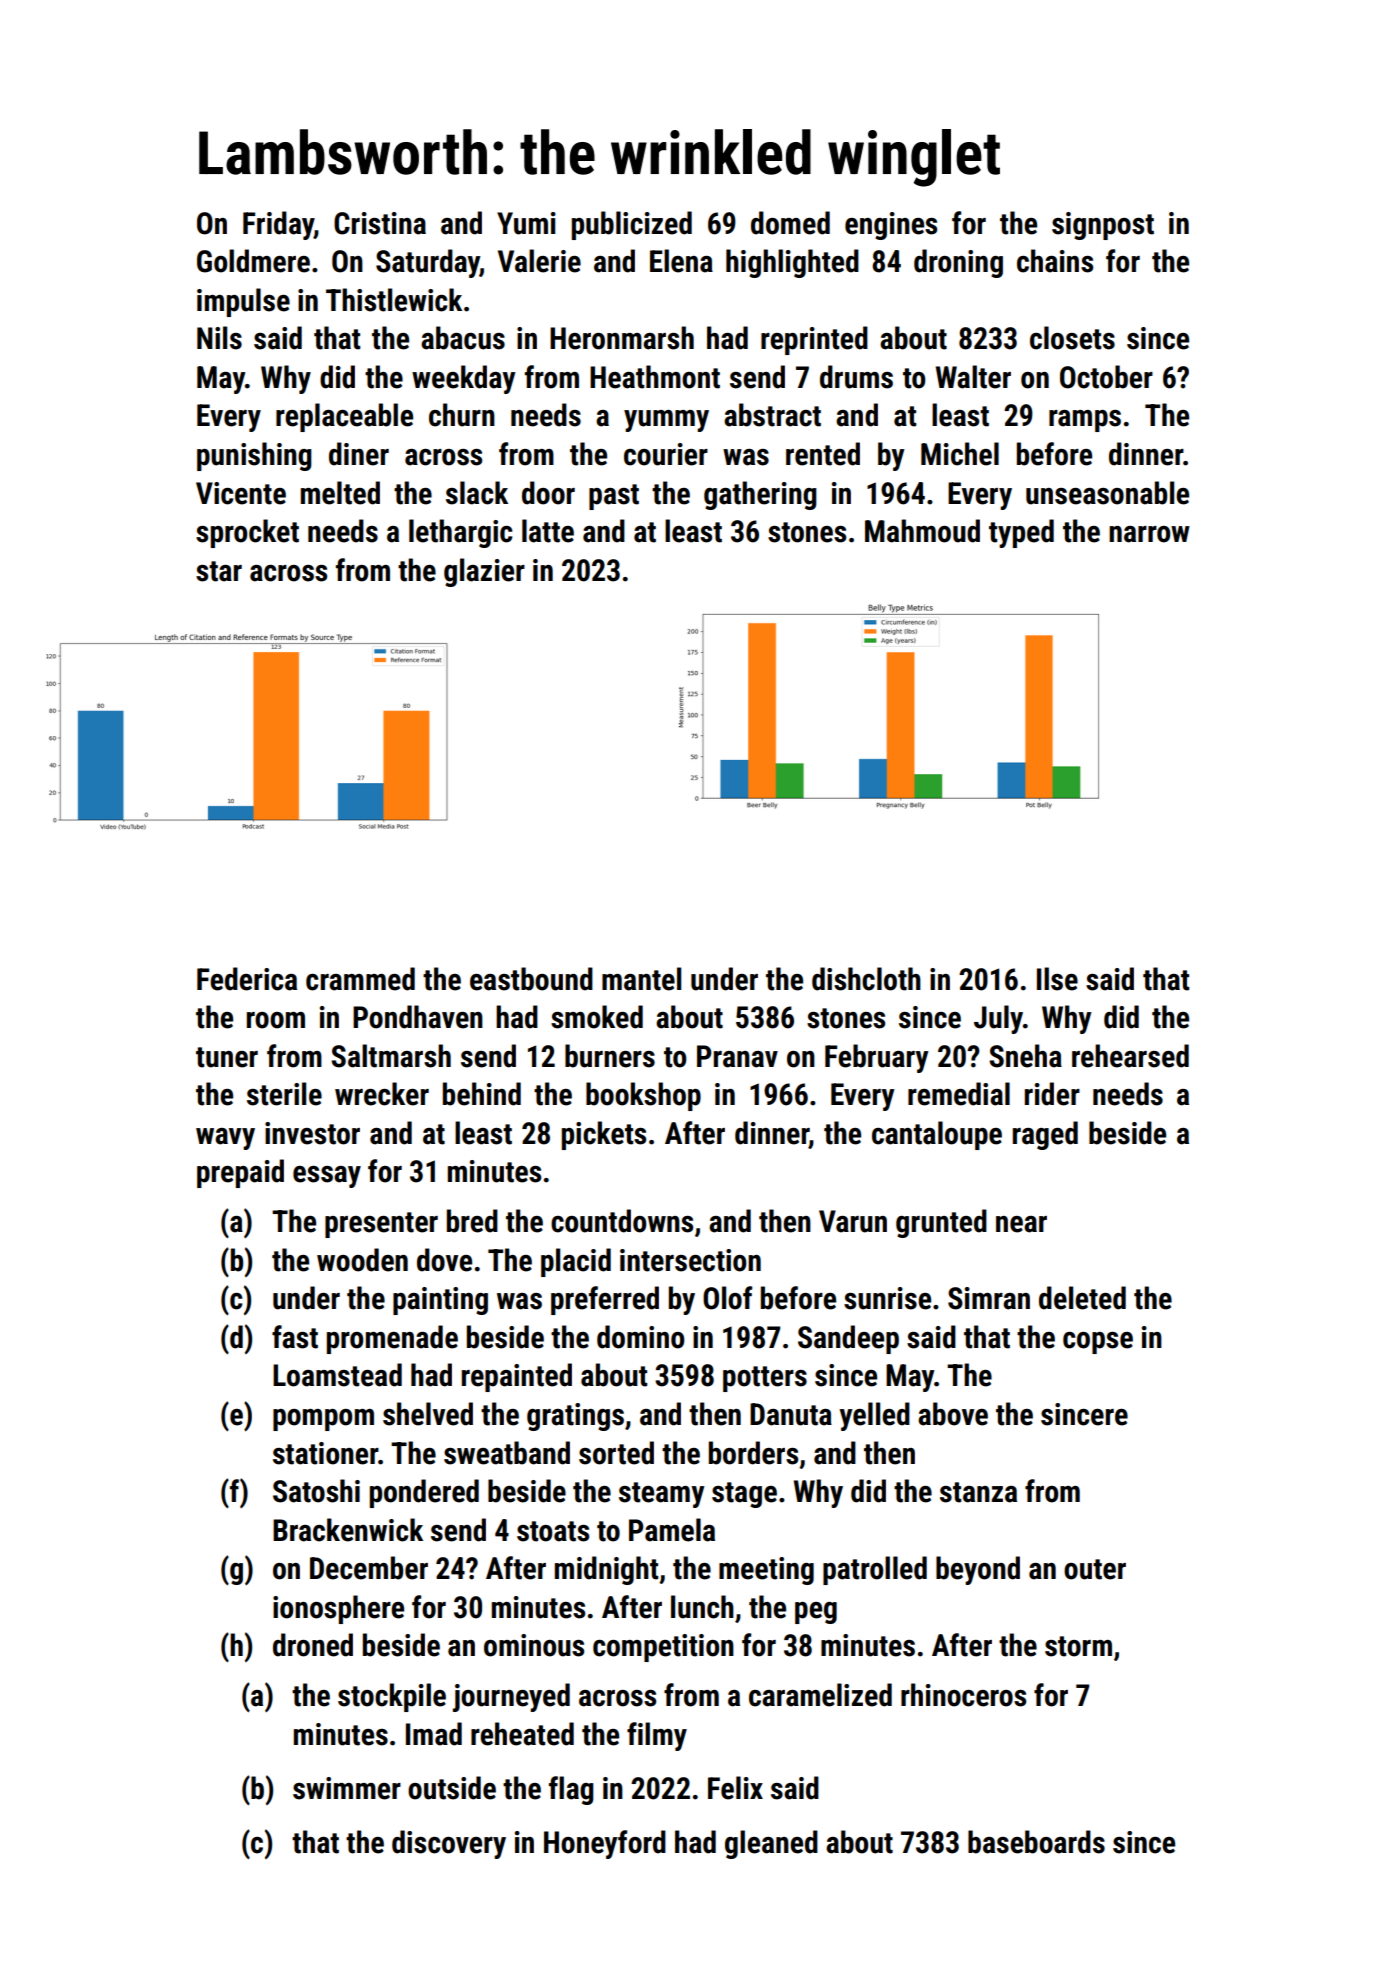 Image resolution: width=1386 pixels, height=1969 pixels. What do you see at coordinates (526, 223) in the image?
I see `Yumi` at bounding box center [526, 223].
